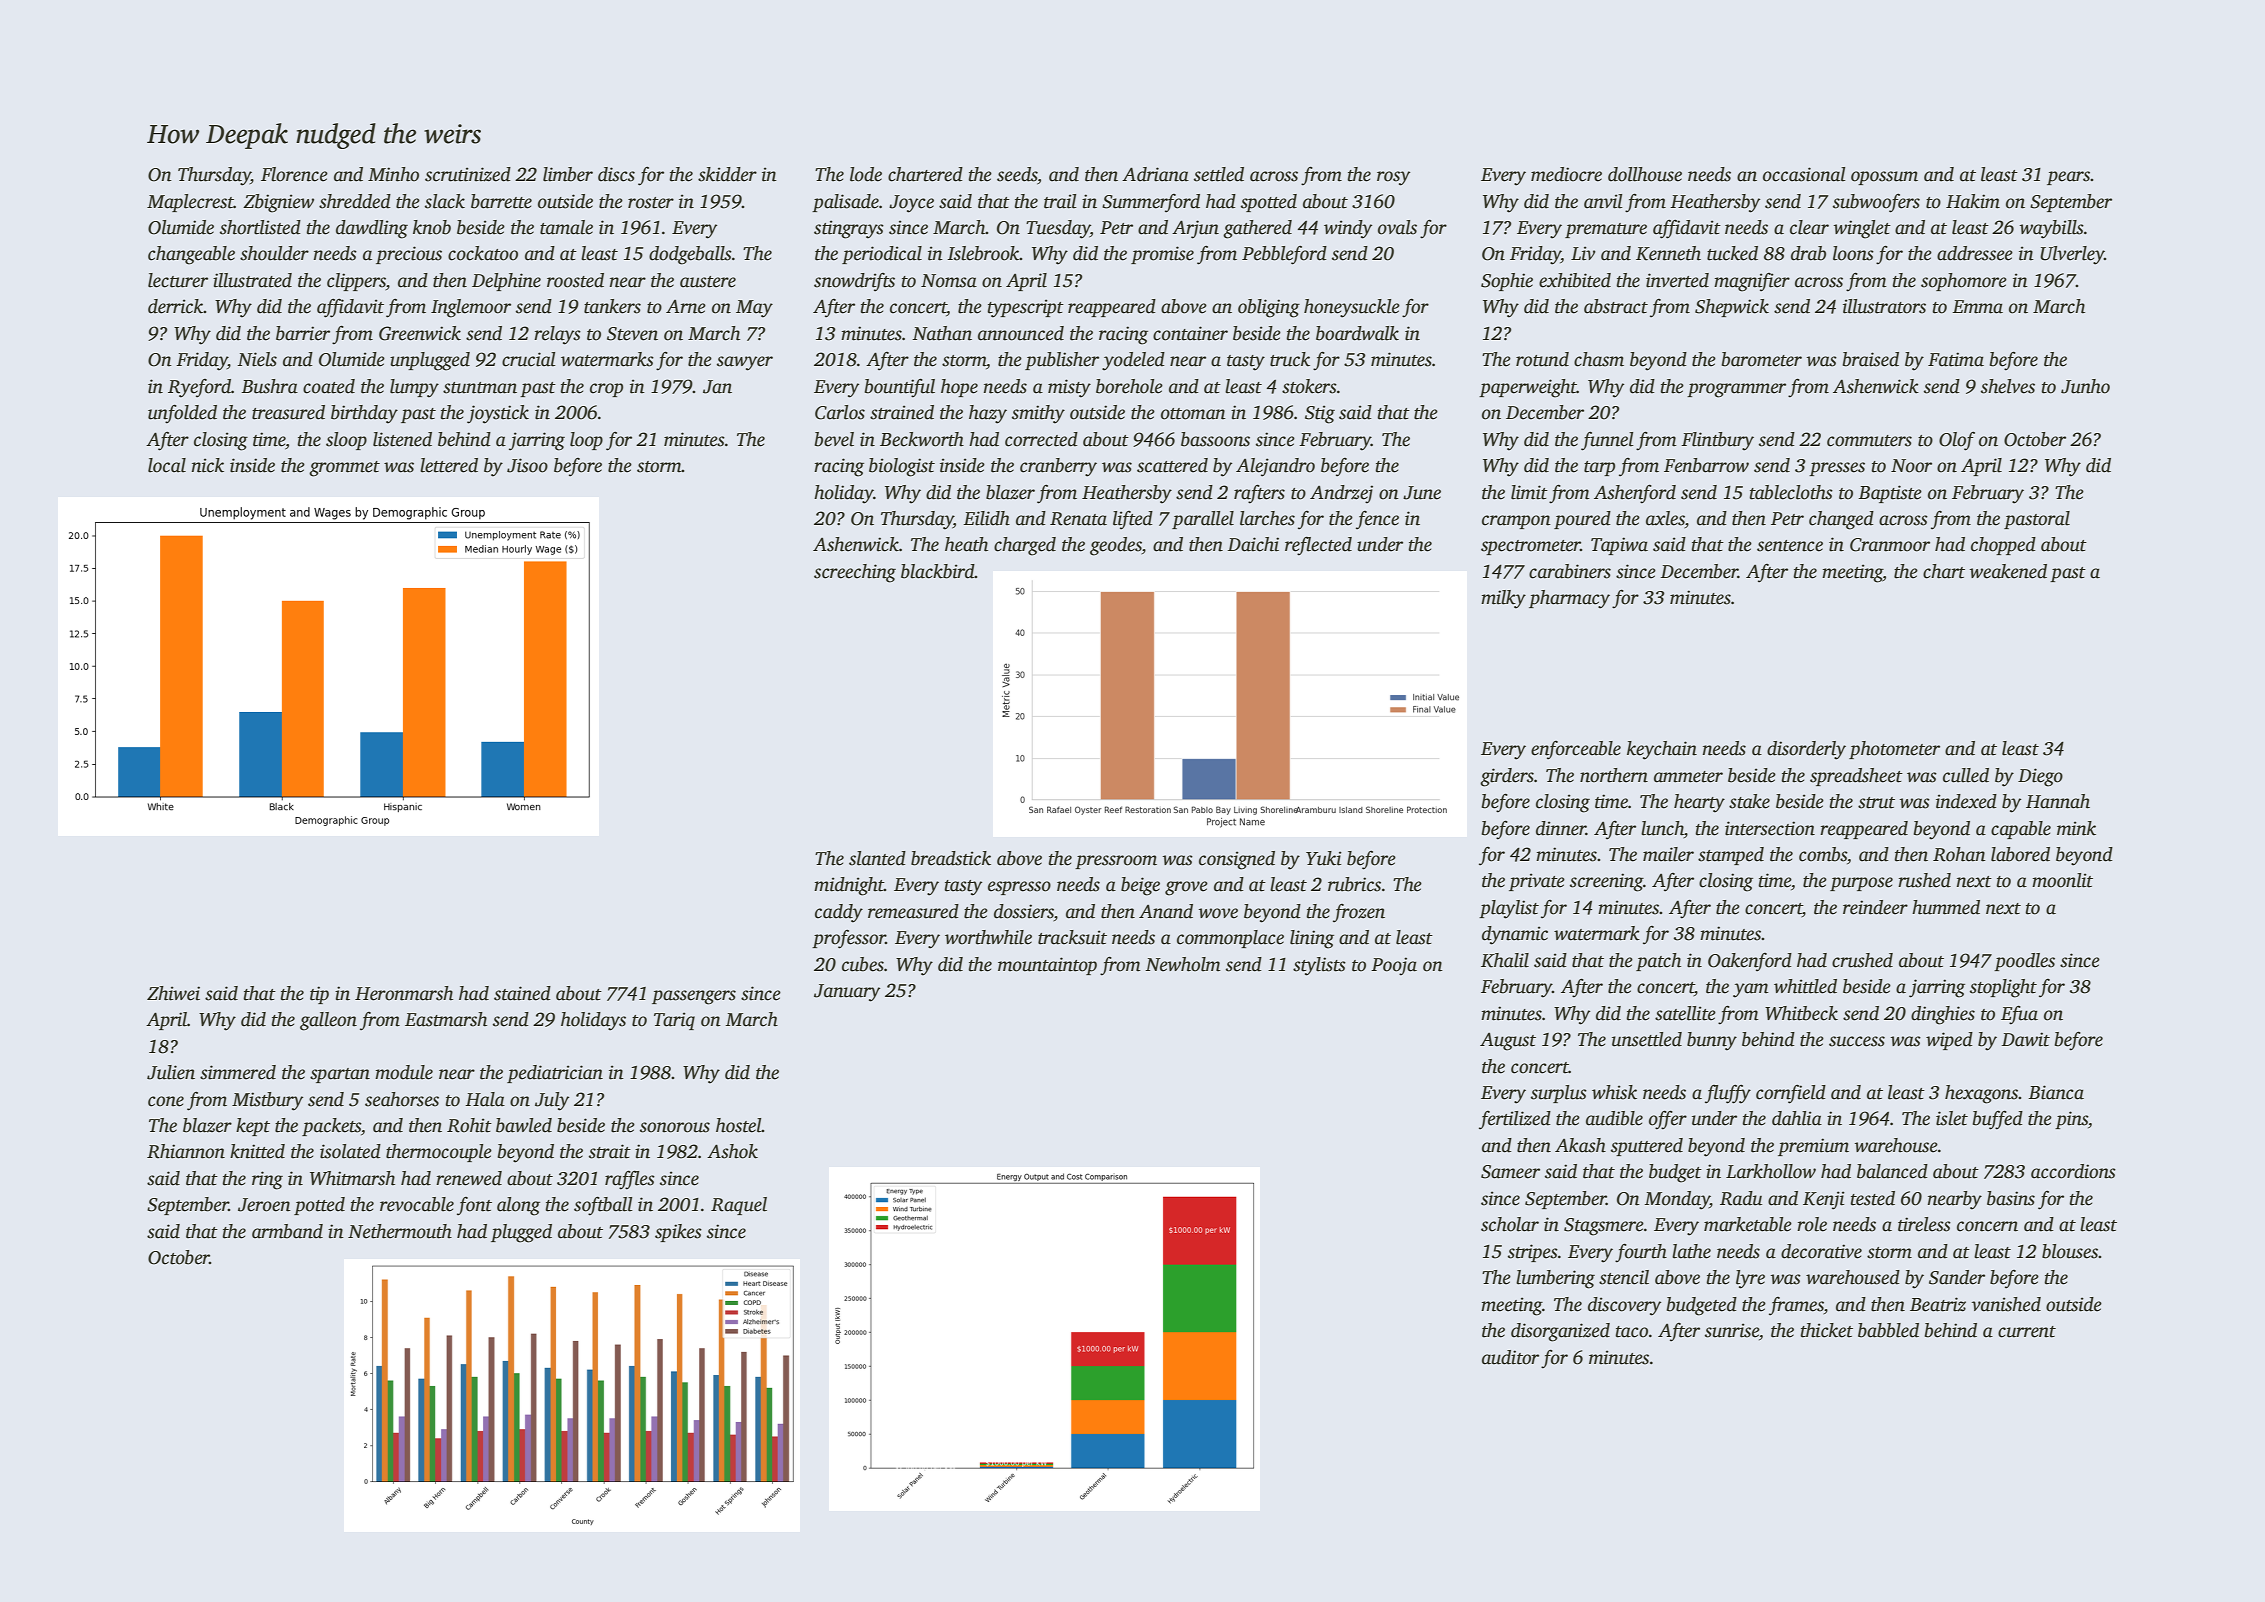  Describe the element at coordinates (1341, 494) in the image. I see `Andrzej` at that location.
